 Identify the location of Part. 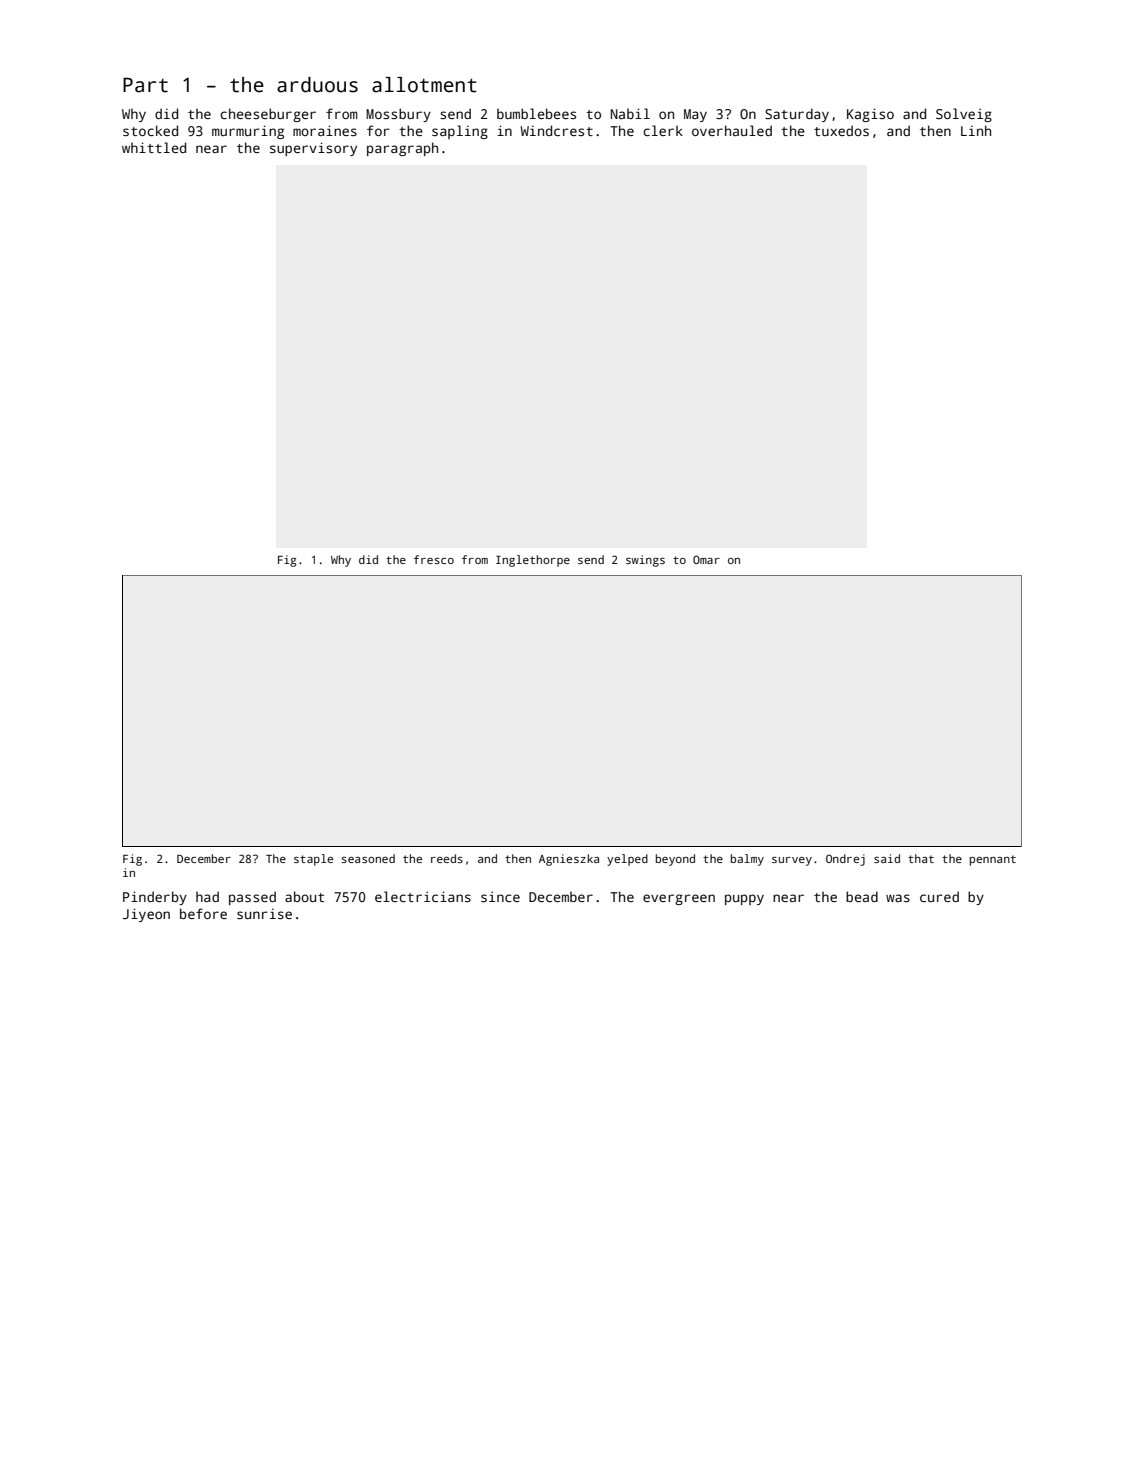
(145, 85).
